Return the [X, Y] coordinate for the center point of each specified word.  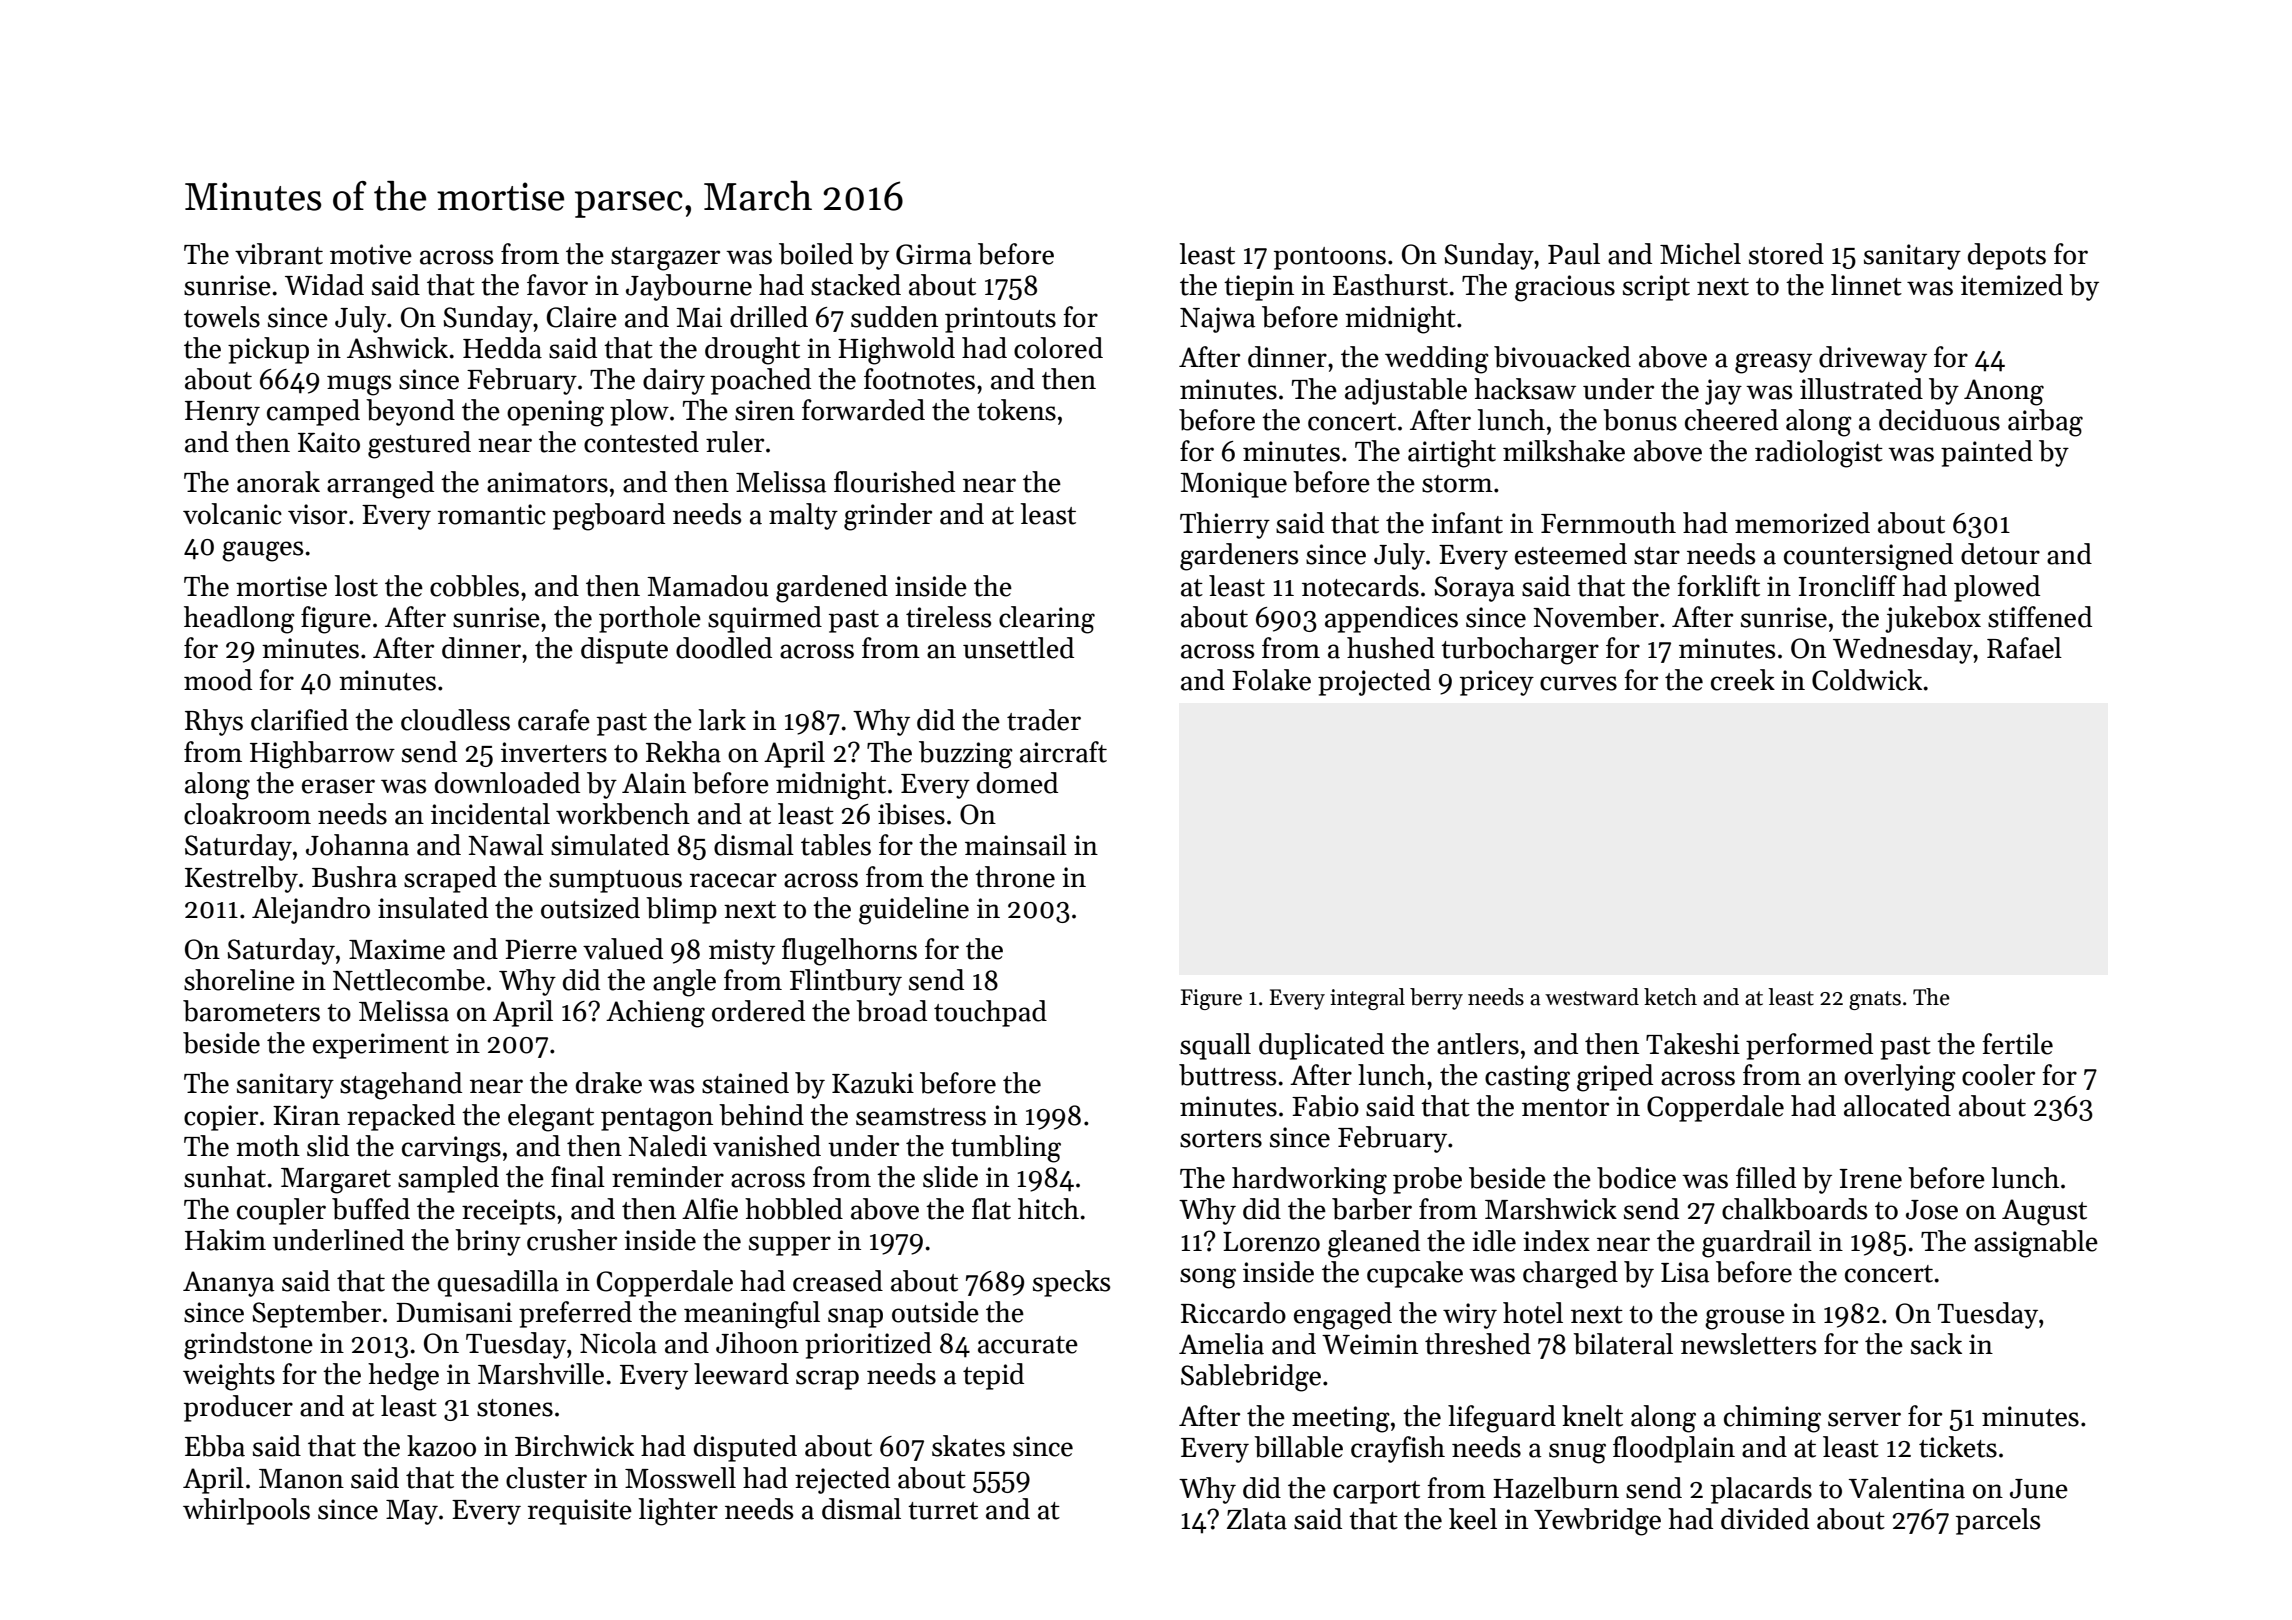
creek [1743, 680]
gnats [1875, 1000]
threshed [1478, 1344]
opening [555, 413]
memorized [1802, 523]
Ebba [215, 1446]
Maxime [397, 949]
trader [1044, 720]
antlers [1478, 1044]
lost [356, 586]
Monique [1233, 485]
